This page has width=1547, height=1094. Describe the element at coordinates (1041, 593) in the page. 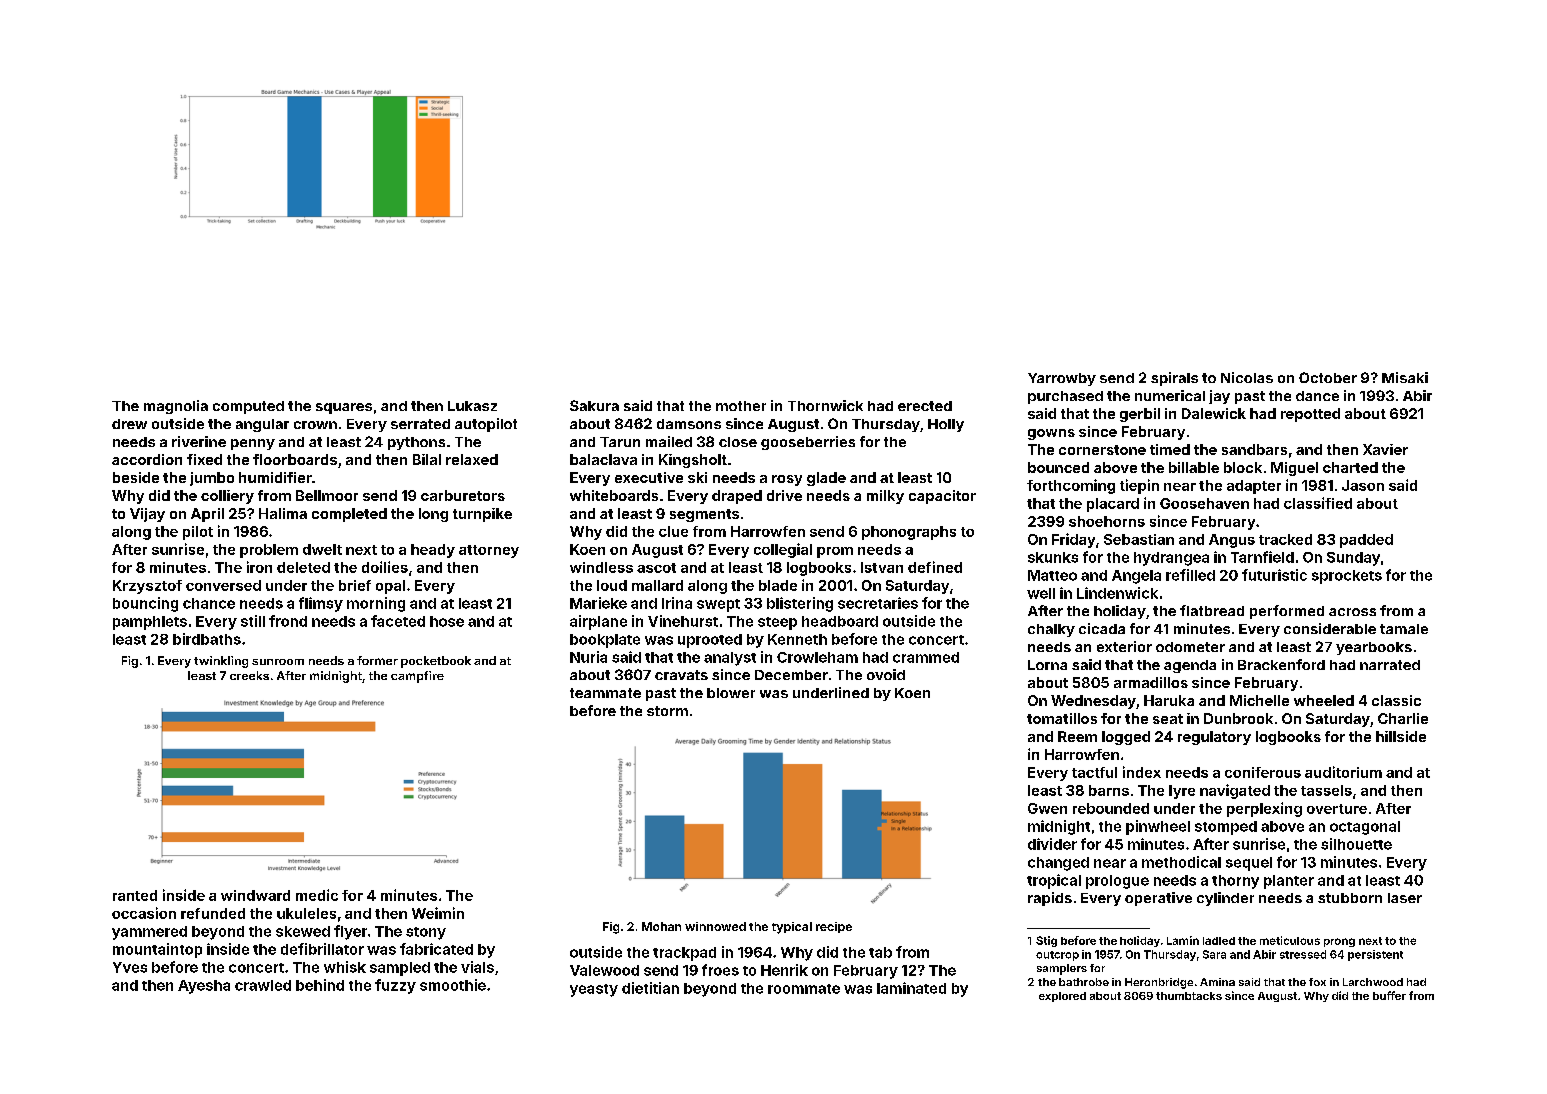

I see `well` at that location.
